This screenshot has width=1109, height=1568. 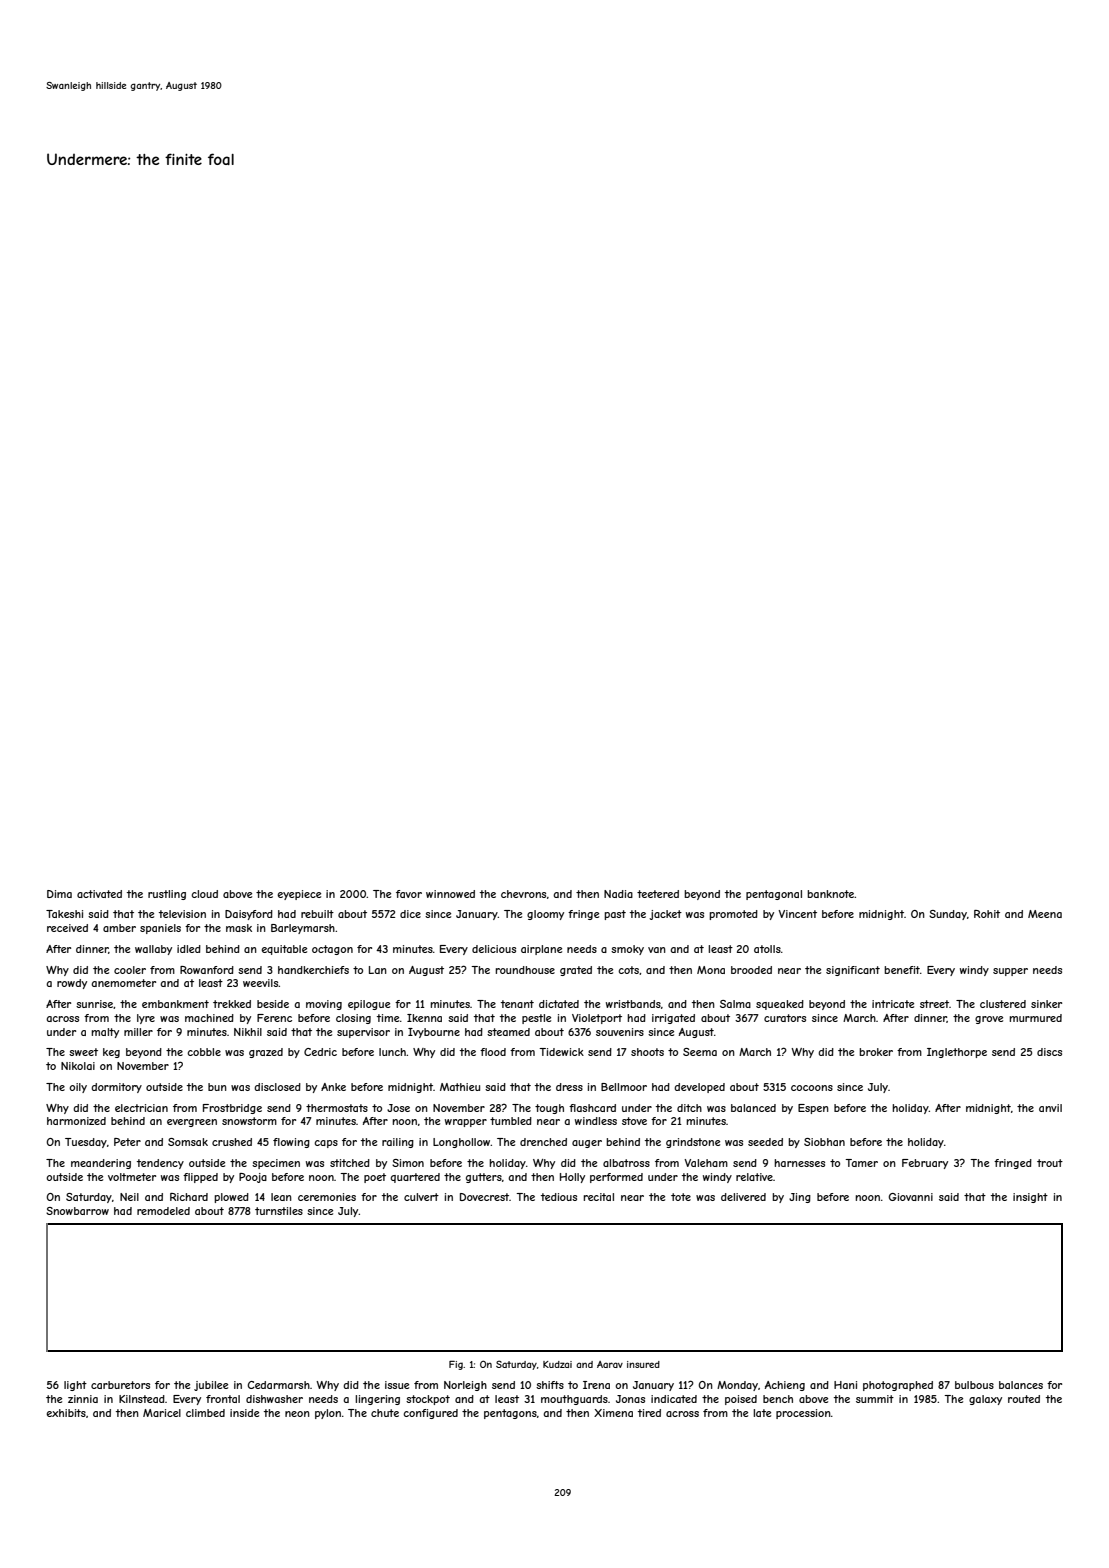 What do you see at coordinates (831, 894) in the screenshot?
I see `banknote` at bounding box center [831, 894].
